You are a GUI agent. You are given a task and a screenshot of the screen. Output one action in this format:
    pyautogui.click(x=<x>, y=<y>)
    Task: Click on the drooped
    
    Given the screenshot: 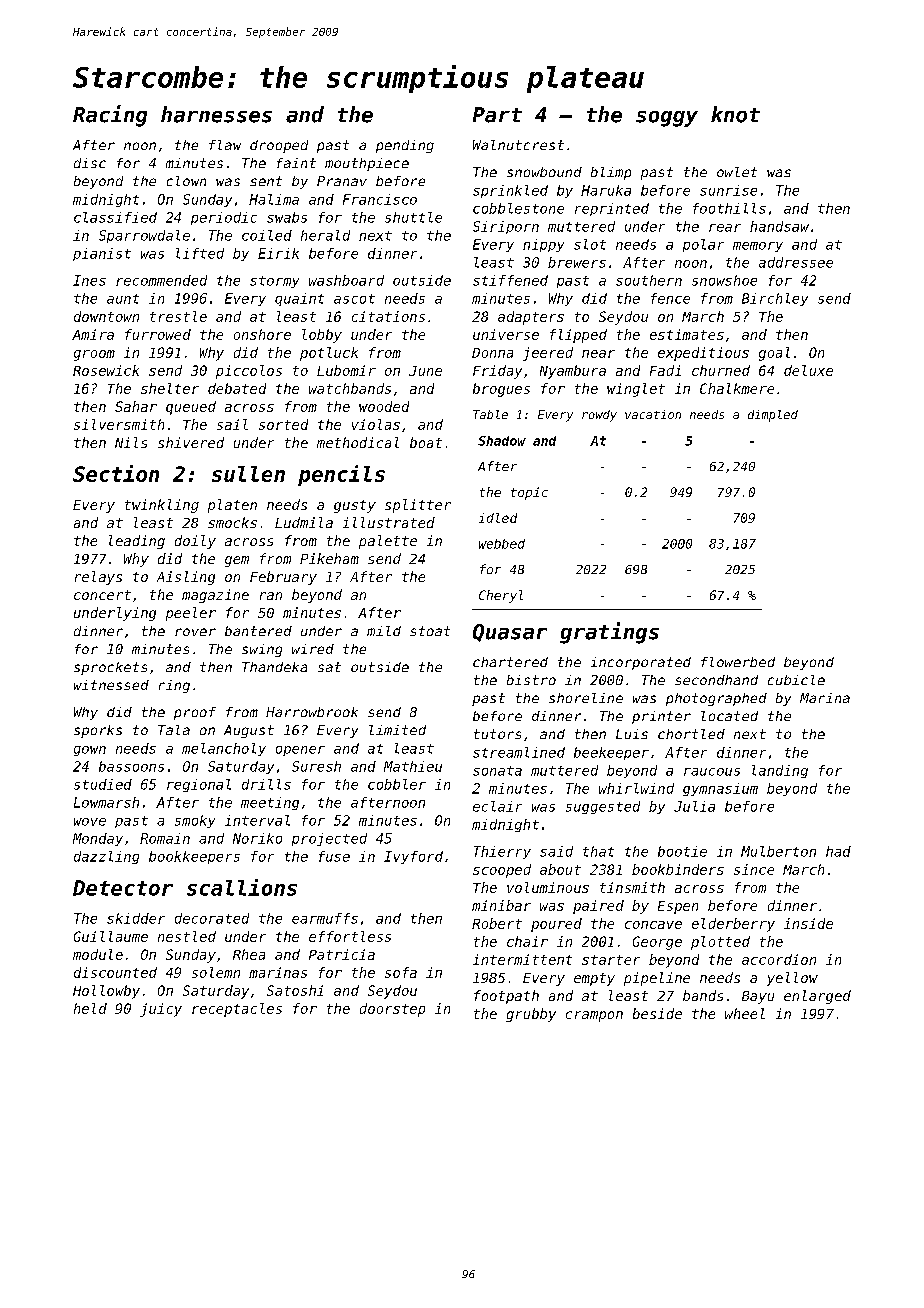 What is the action you would take?
    pyautogui.click(x=279, y=146)
